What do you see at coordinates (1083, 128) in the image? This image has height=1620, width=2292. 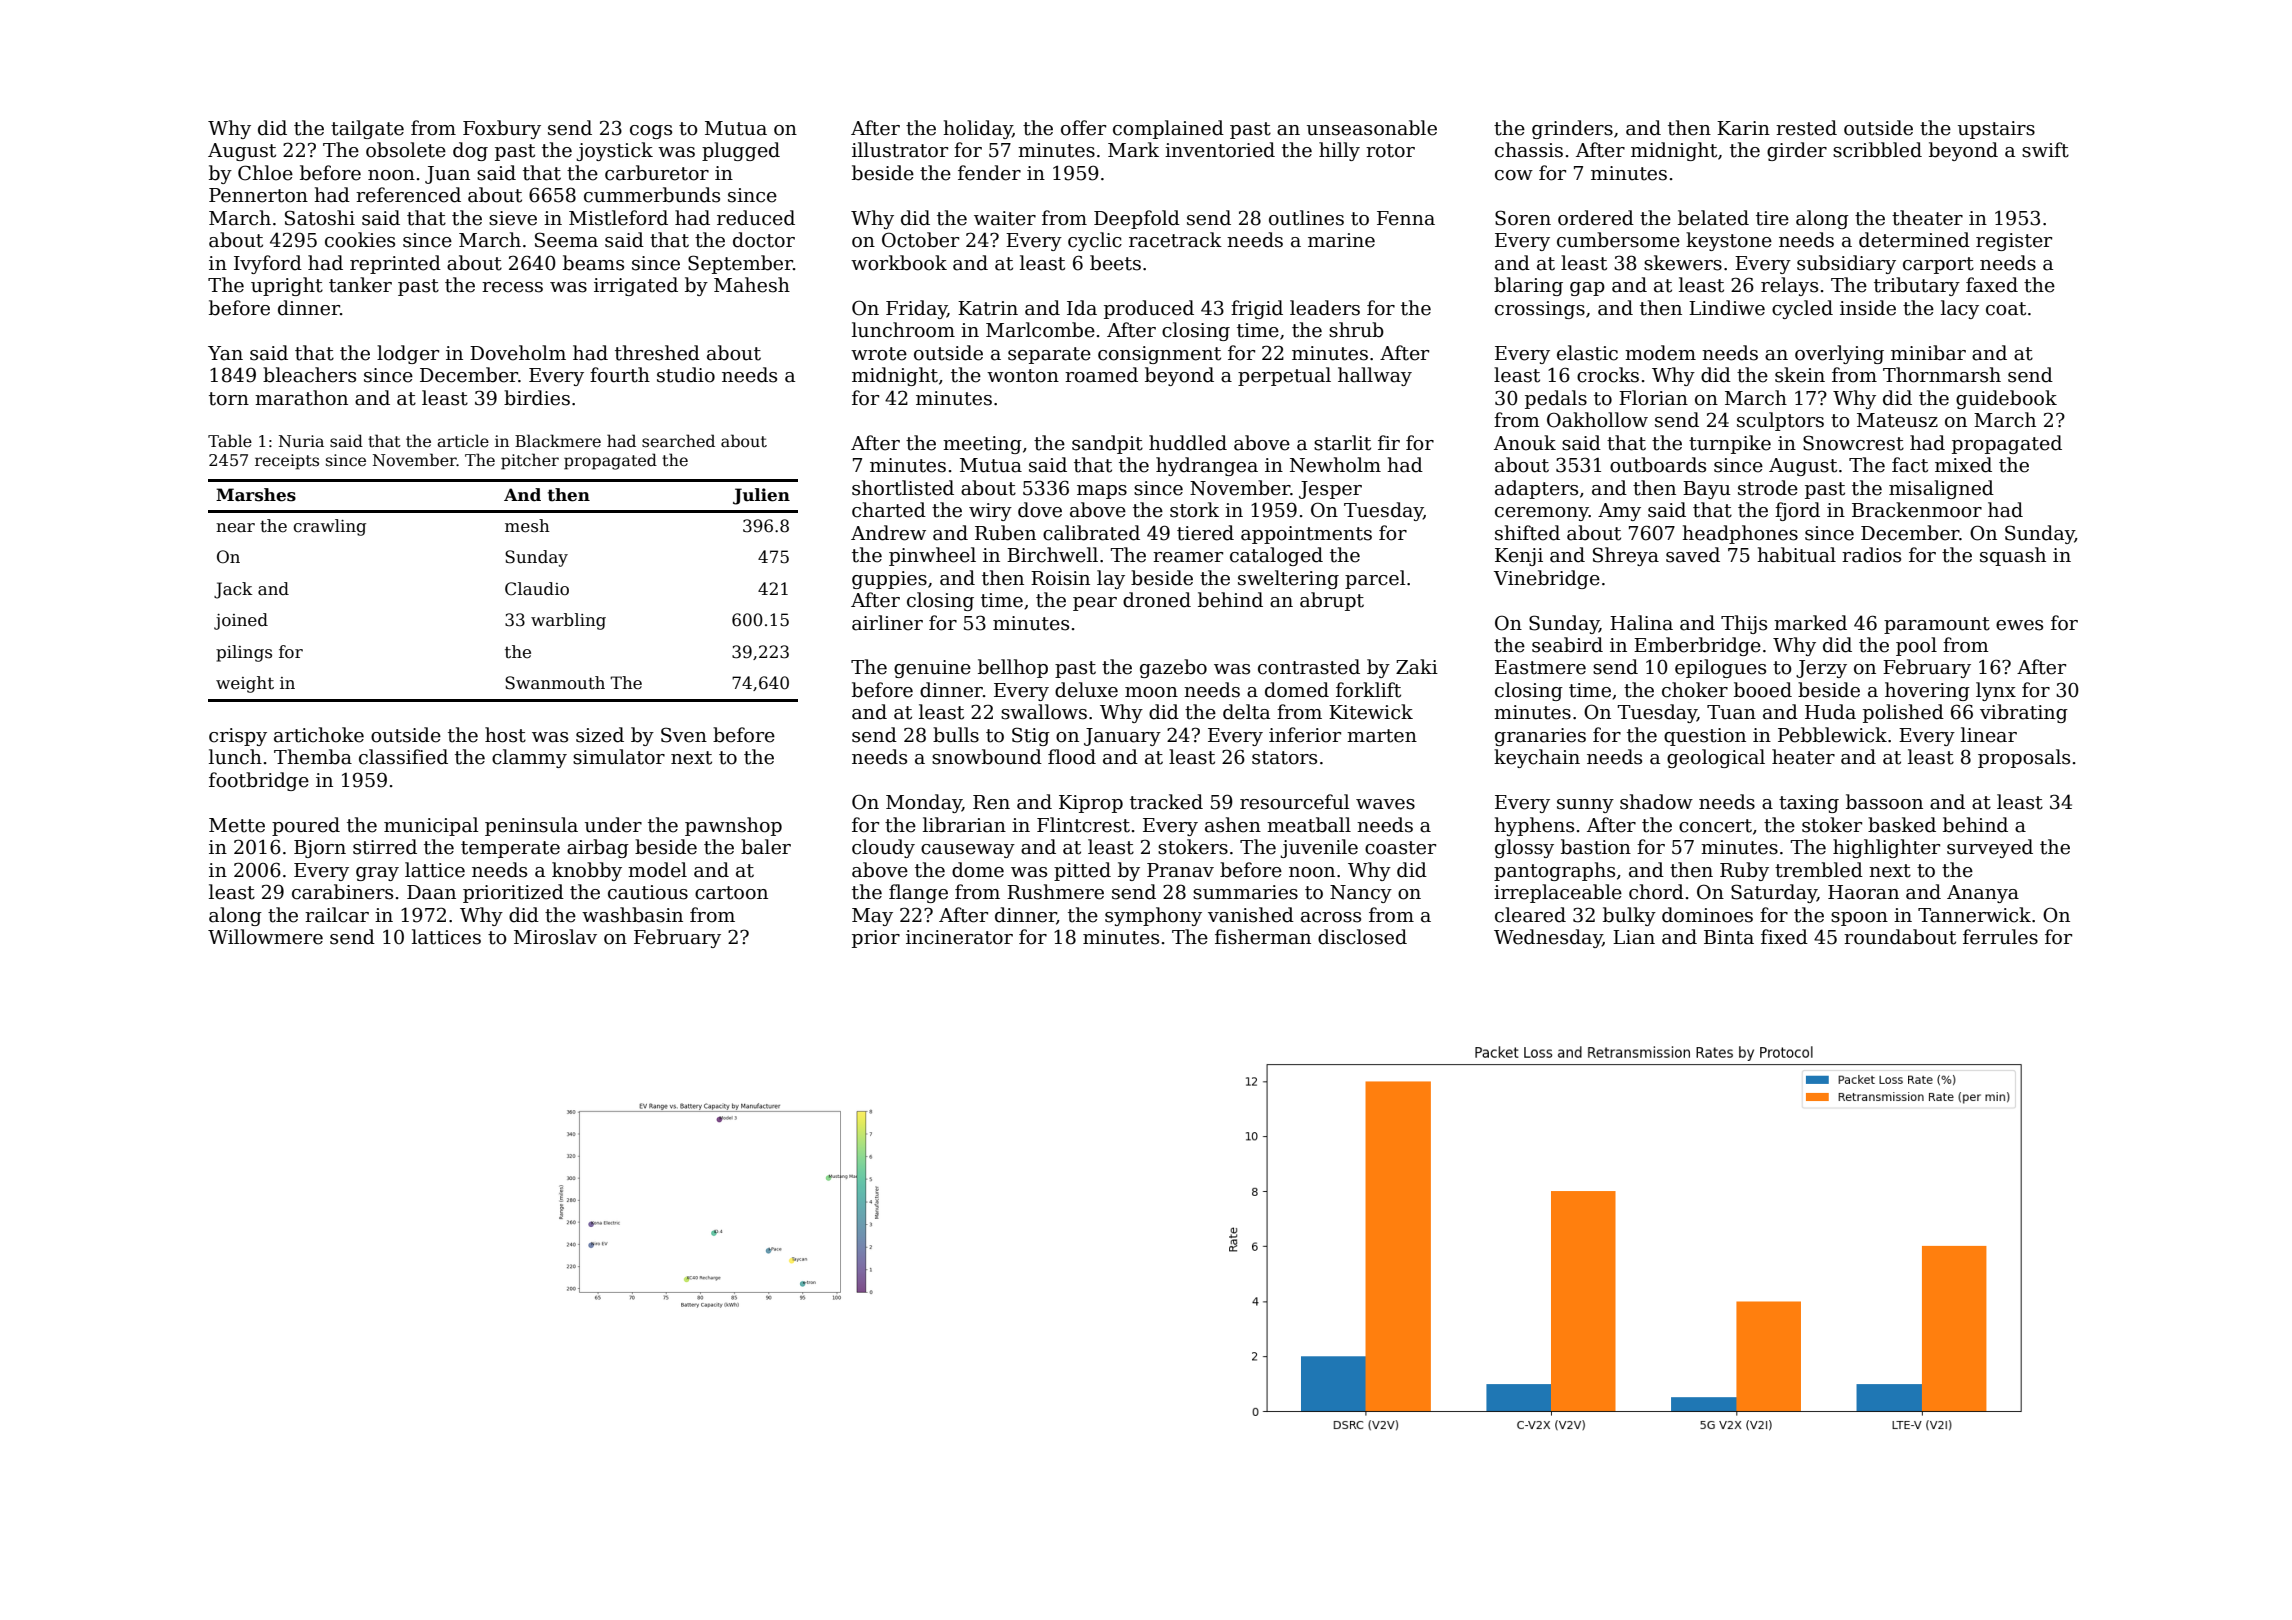 I see `offer` at bounding box center [1083, 128].
